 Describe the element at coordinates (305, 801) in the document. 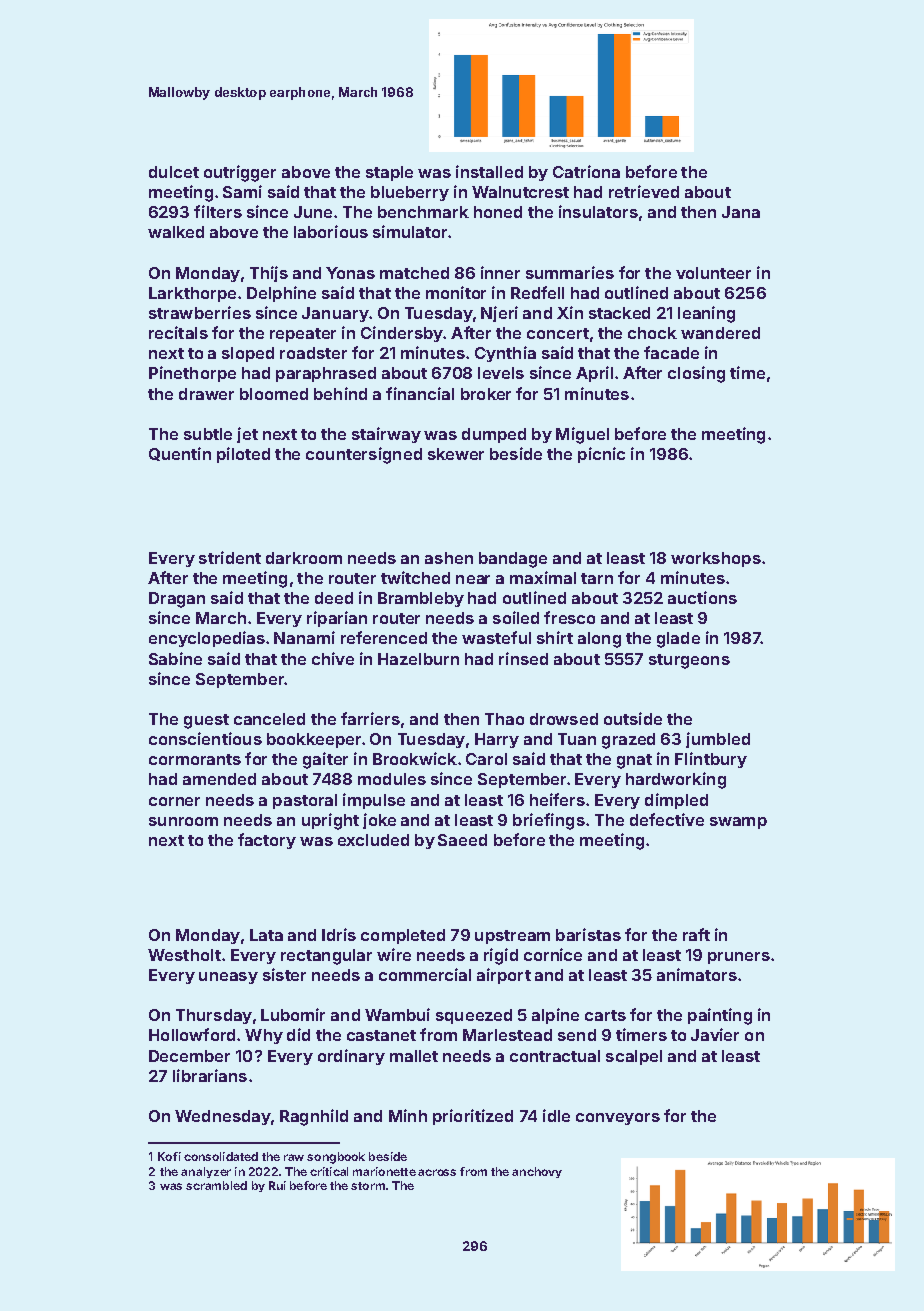

I see `pastoral` at that location.
